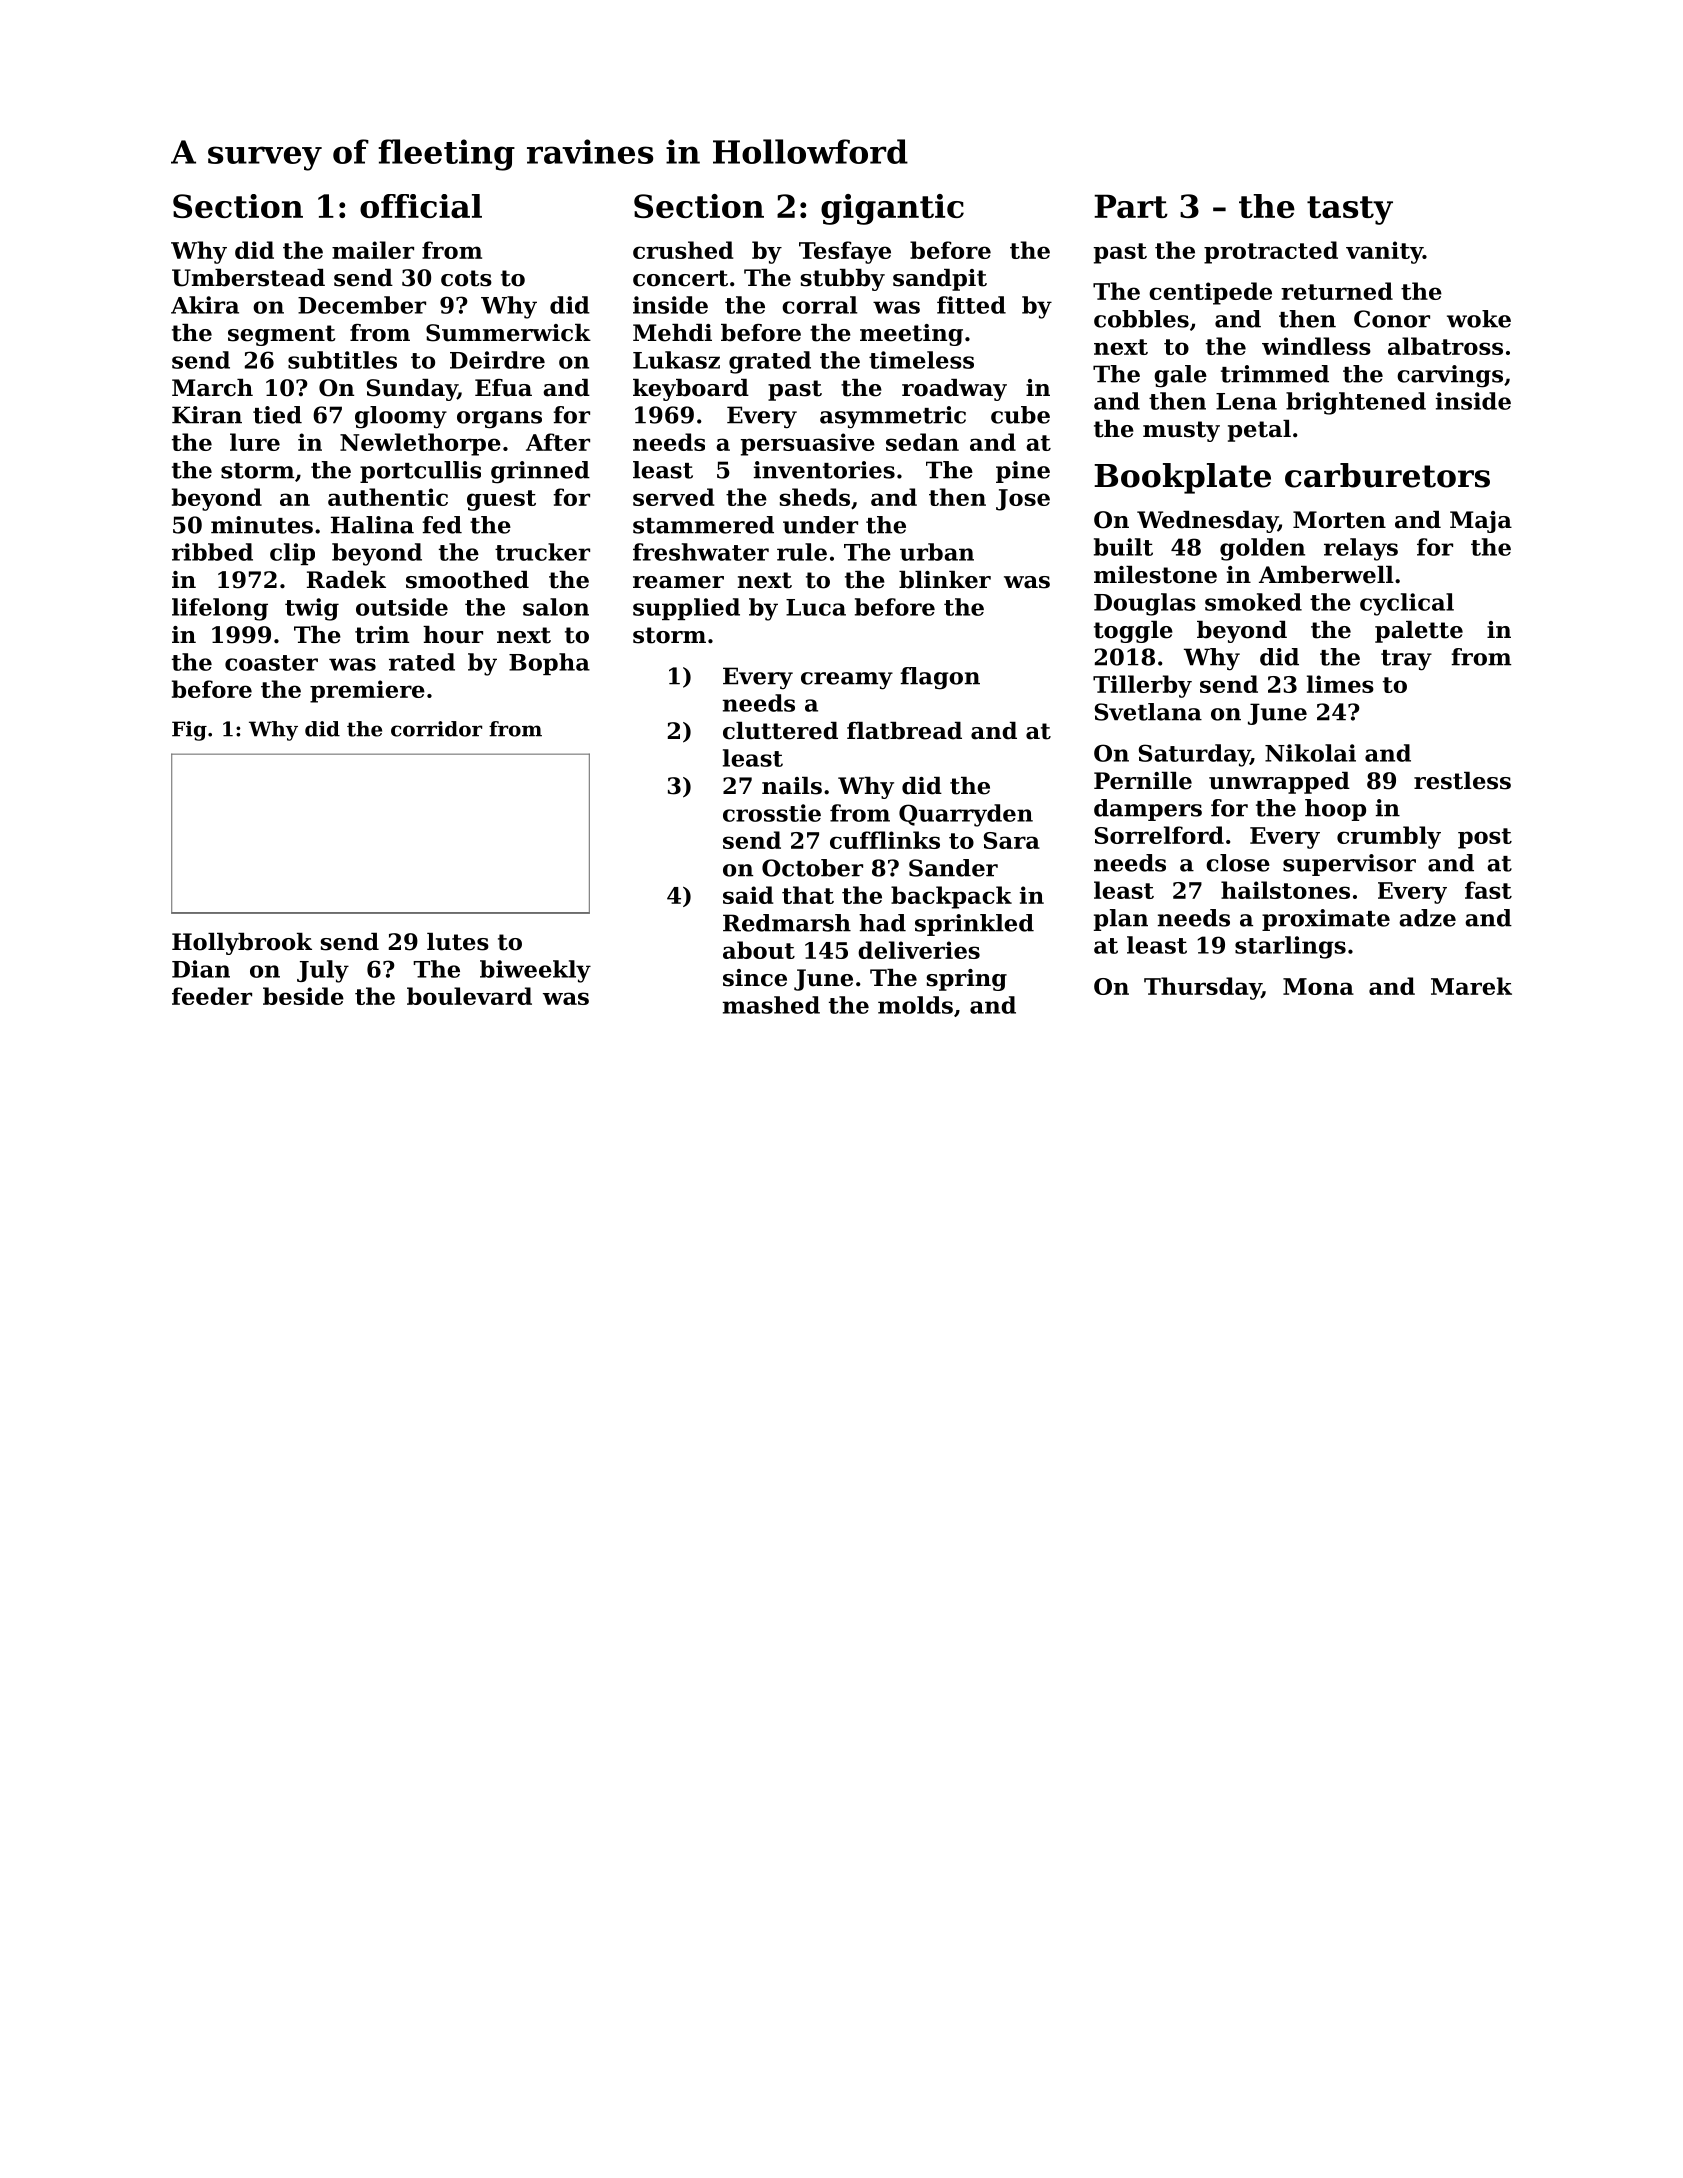 Image resolution: width=1683 pixels, height=2178 pixels. What do you see at coordinates (1450, 376) in the image?
I see `carvings` at bounding box center [1450, 376].
